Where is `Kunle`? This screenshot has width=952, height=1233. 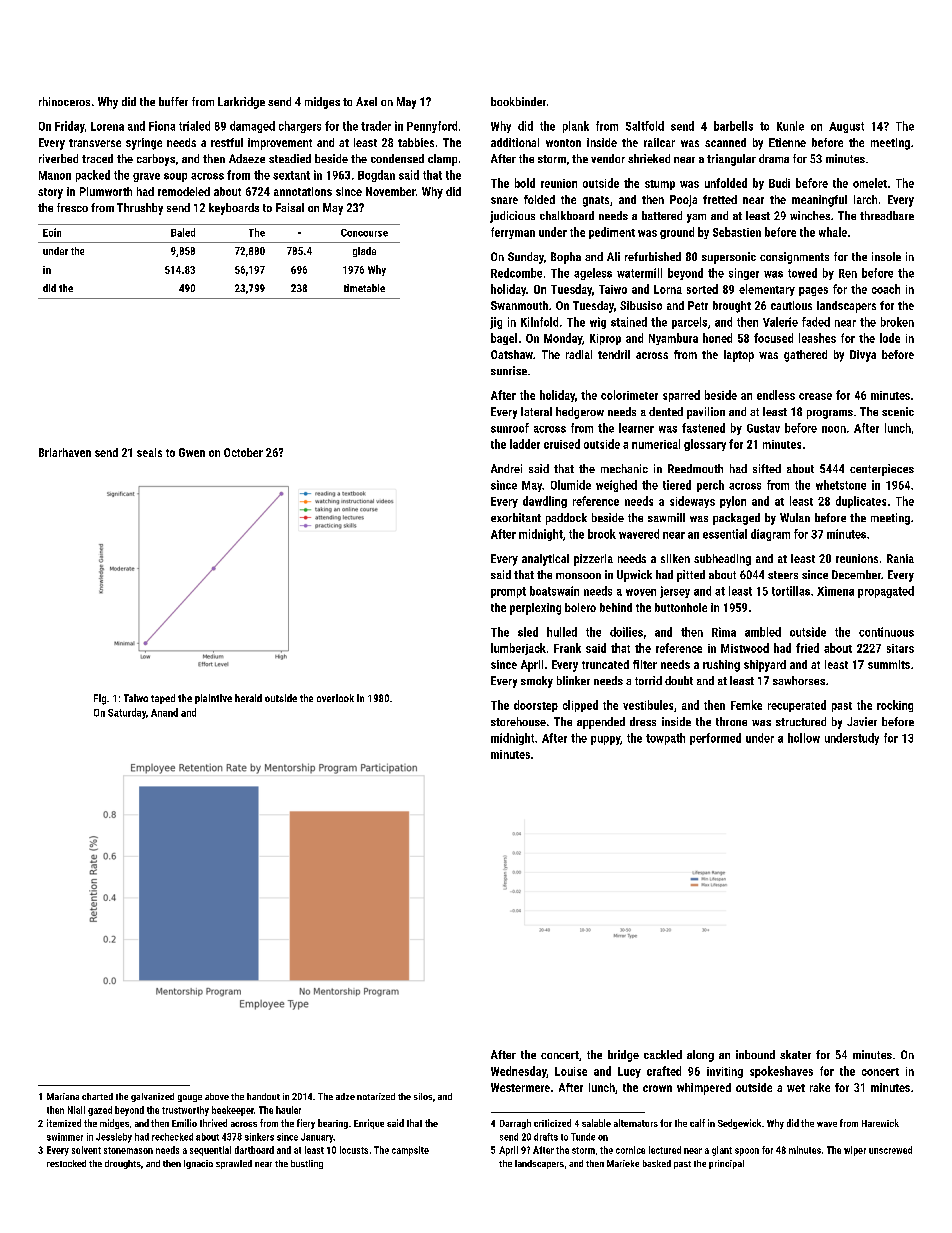 Kunle is located at coordinates (790, 126).
